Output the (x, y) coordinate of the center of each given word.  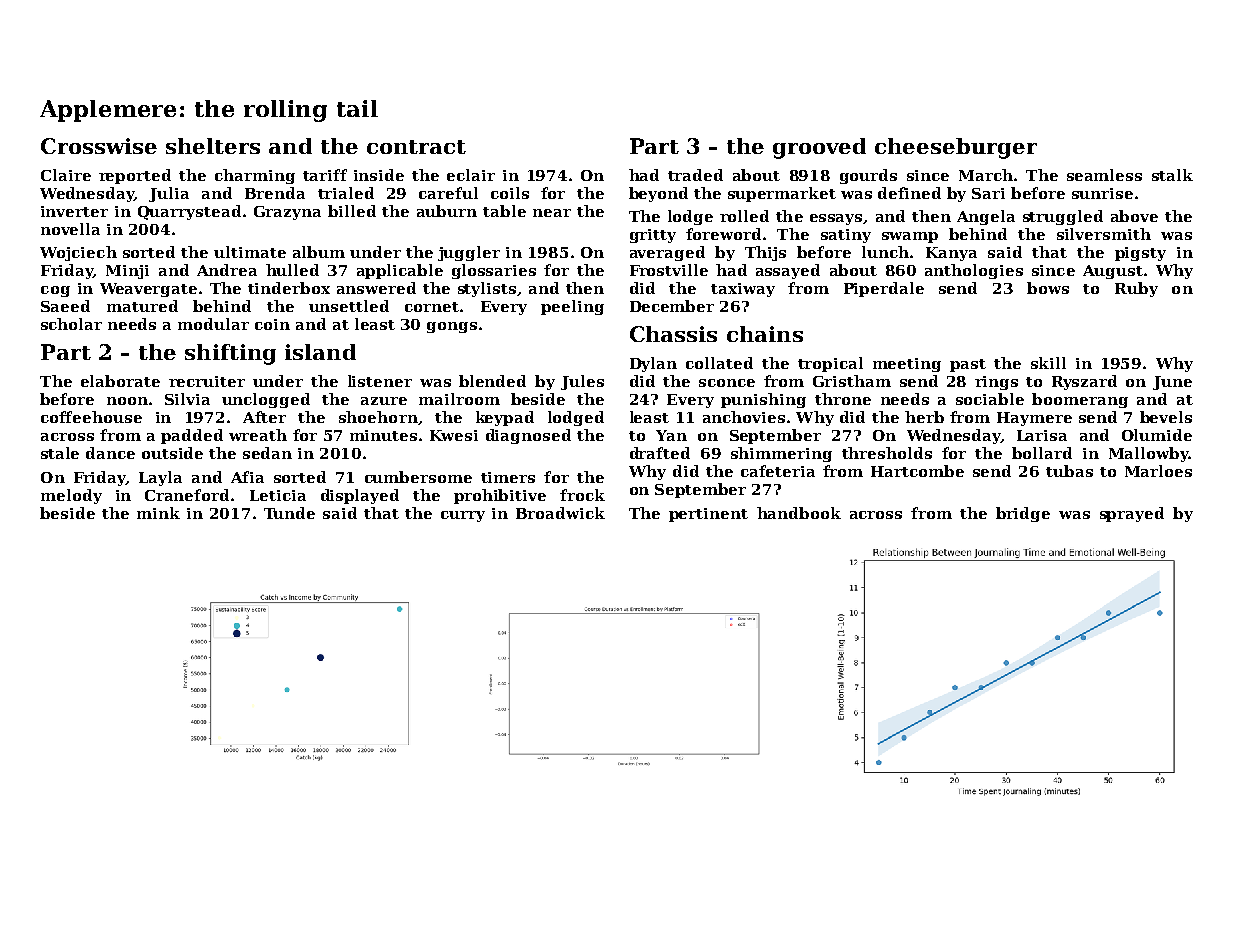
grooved (819, 148)
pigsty (1140, 254)
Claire (66, 175)
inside (379, 175)
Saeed (65, 306)
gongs (452, 327)
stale (60, 453)
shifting (230, 354)
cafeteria (778, 471)
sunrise (1102, 193)
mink (158, 513)
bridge (1023, 514)
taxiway (743, 290)
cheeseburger (956, 148)
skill (1048, 363)
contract (416, 147)
